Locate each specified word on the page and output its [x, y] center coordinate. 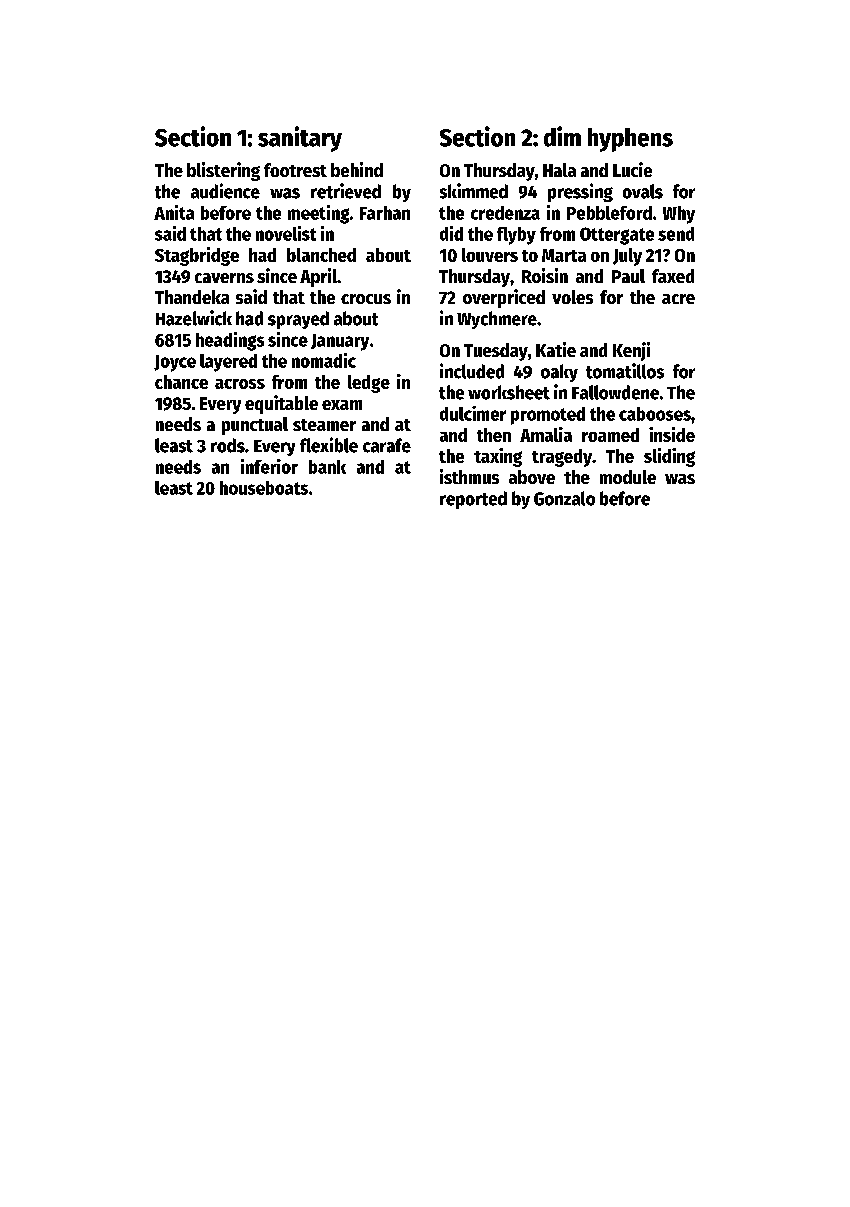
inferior [269, 466]
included [472, 371]
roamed [610, 435]
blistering [223, 171]
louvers [490, 255]
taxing [498, 457]
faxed [673, 276]
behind [357, 169]
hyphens [630, 140]
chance [181, 382]
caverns [224, 278]
